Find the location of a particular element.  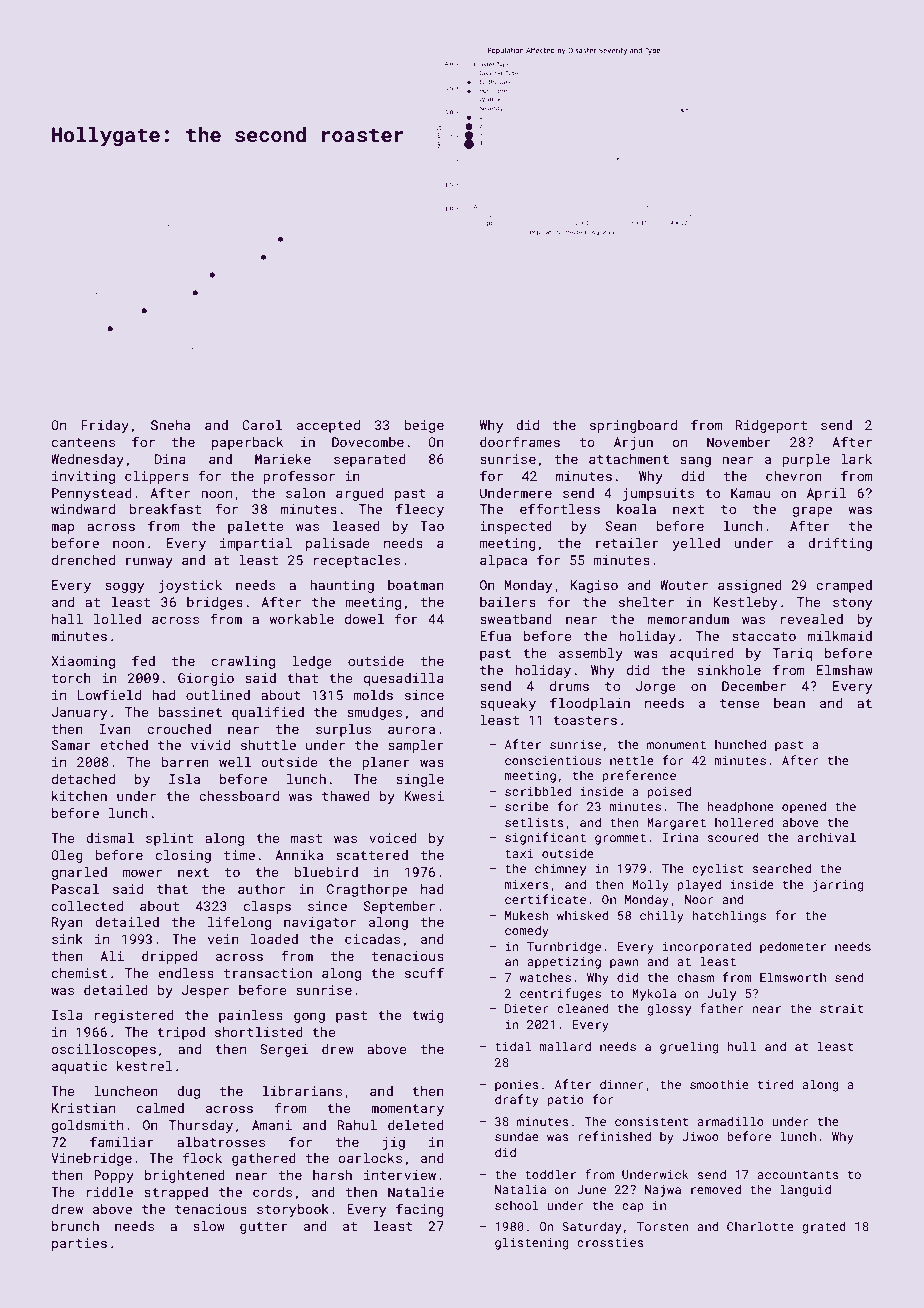

springboard is located at coordinates (633, 426).
